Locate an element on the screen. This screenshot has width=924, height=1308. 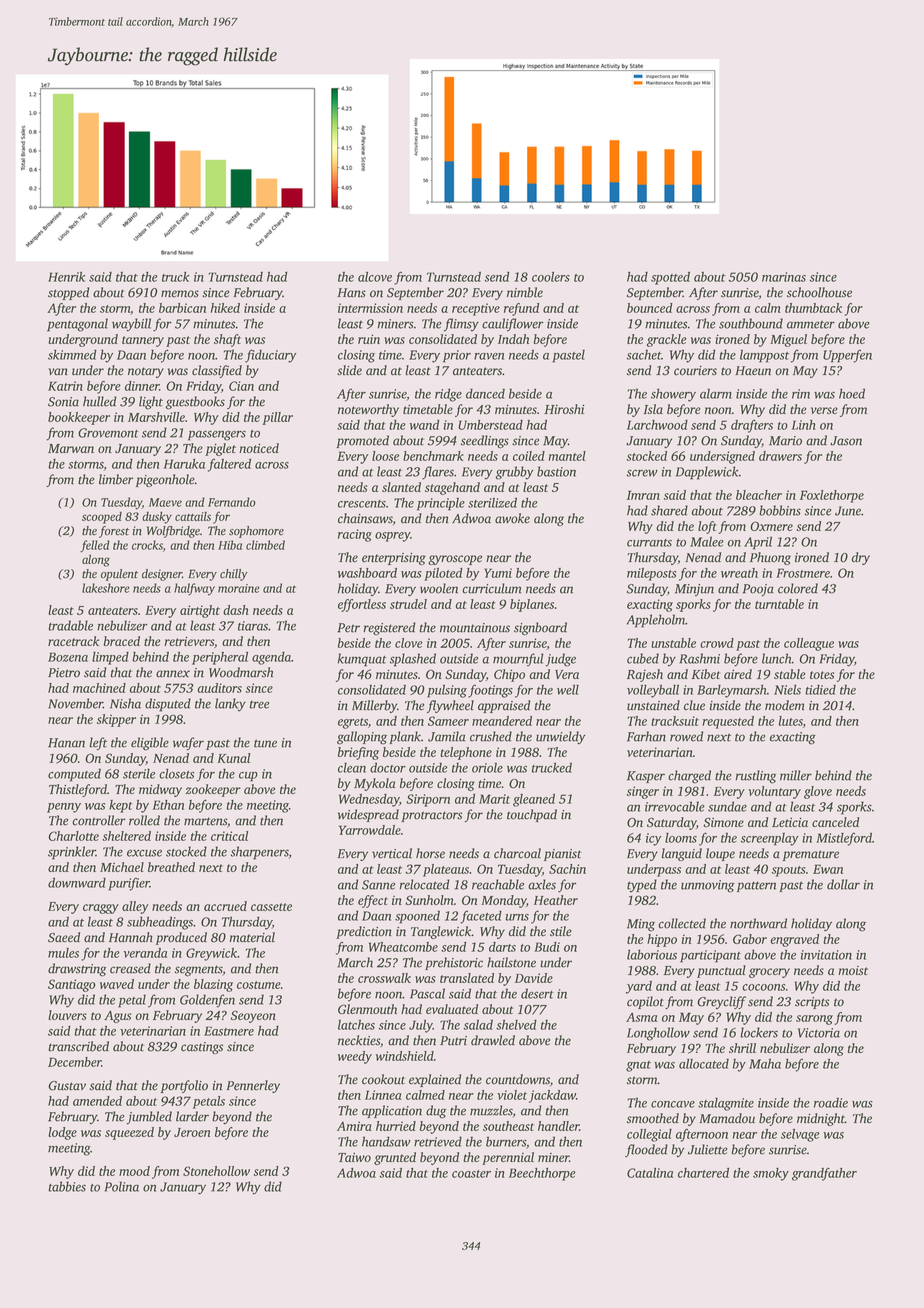
mood is located at coordinates (134, 1171).
